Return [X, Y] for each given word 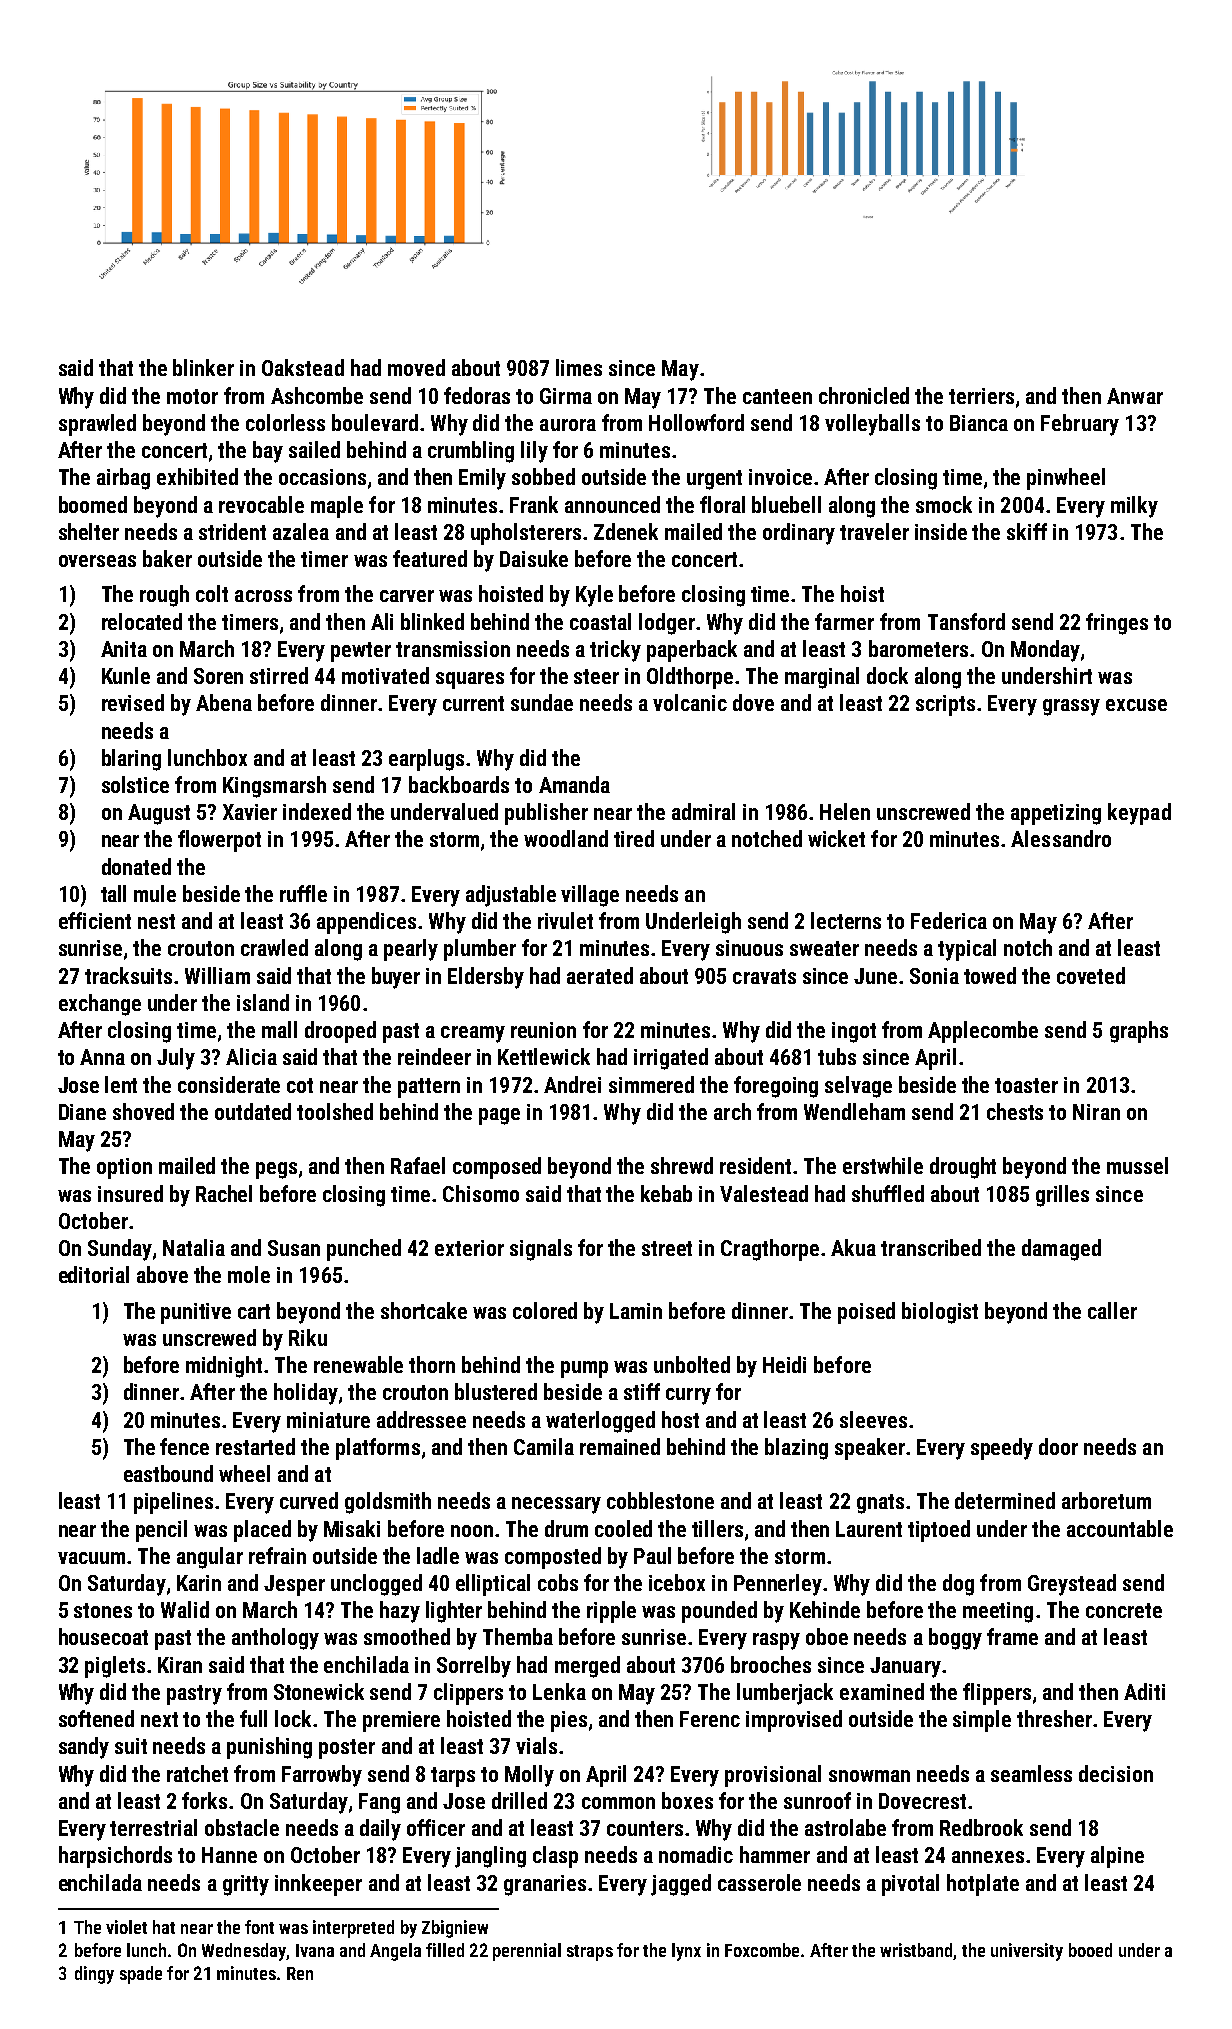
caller [1112, 1310]
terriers [981, 396]
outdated [253, 1111]
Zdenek [626, 531]
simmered [651, 1084]
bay [268, 452]
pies [569, 1721]
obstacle [242, 1827]
